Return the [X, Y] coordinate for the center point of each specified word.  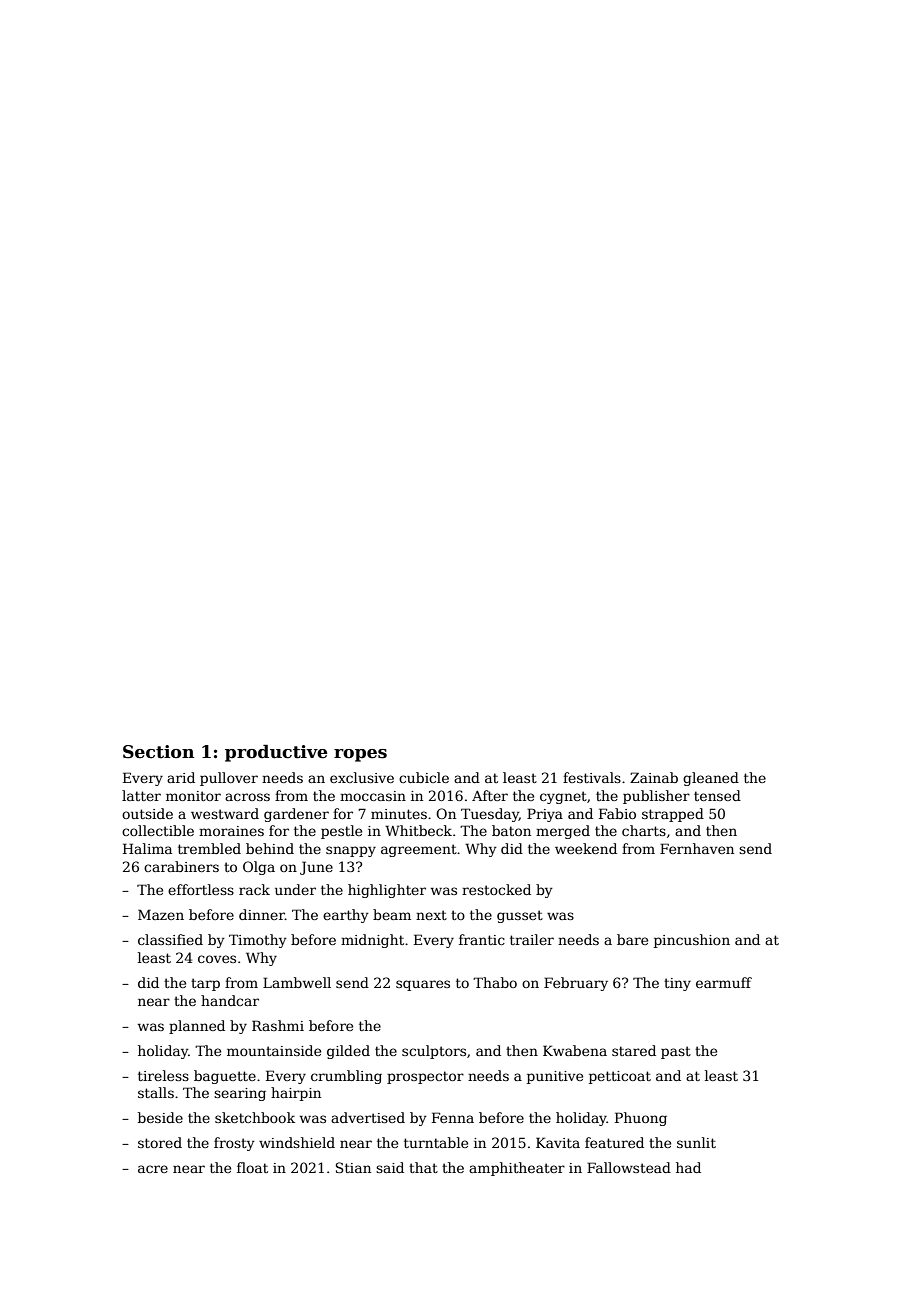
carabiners [181, 866]
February [576, 984]
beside [160, 1117]
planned [197, 1027]
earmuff [724, 982]
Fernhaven [697, 848]
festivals [592, 777]
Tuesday [490, 815]
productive [276, 753]
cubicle [424, 777]
